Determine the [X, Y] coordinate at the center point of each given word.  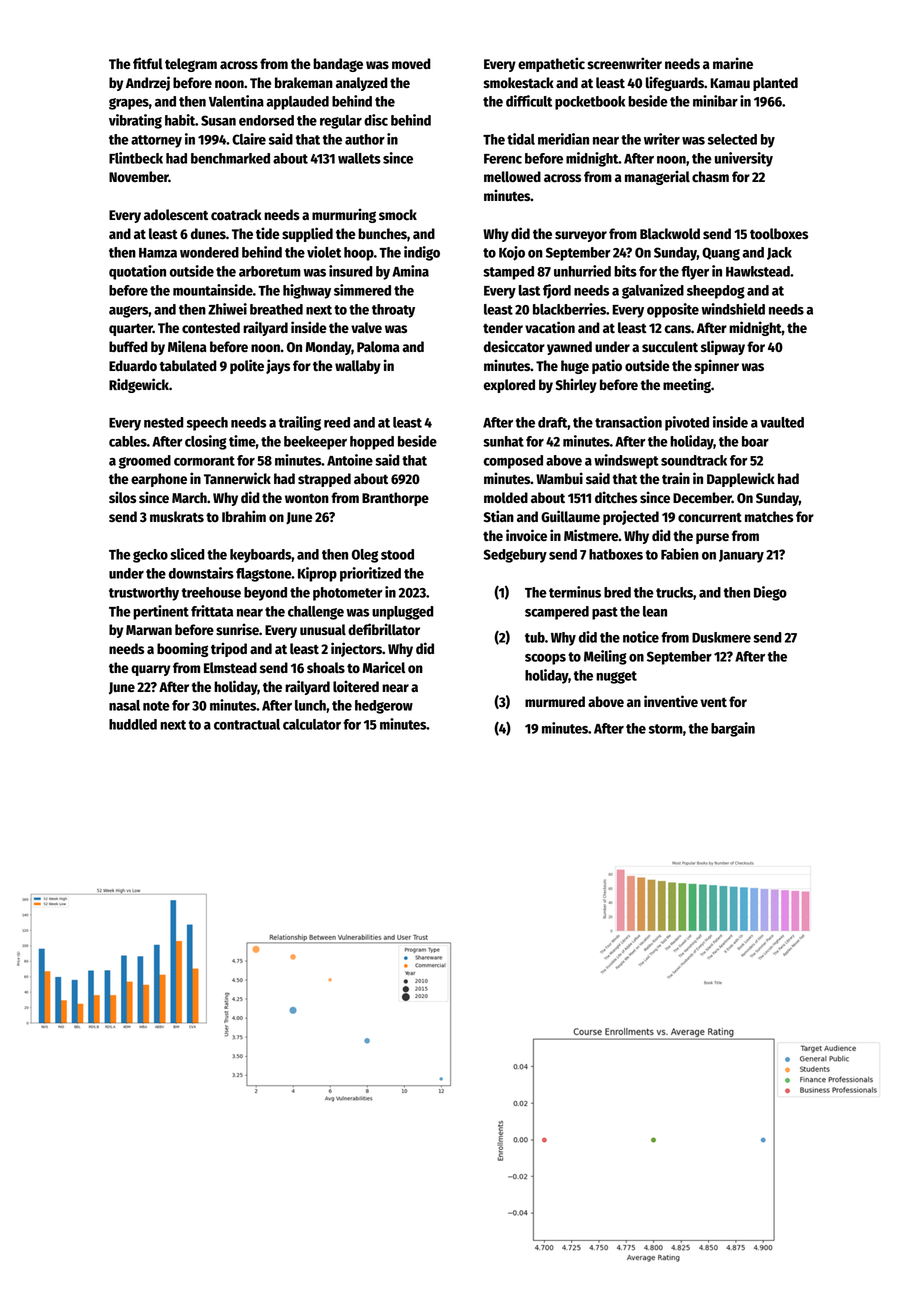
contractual [247, 724]
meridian [563, 139]
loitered [356, 686]
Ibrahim [244, 516]
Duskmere [721, 637]
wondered [209, 252]
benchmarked [230, 158]
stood [397, 554]
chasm [710, 176]
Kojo [512, 253]
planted [775, 84]
